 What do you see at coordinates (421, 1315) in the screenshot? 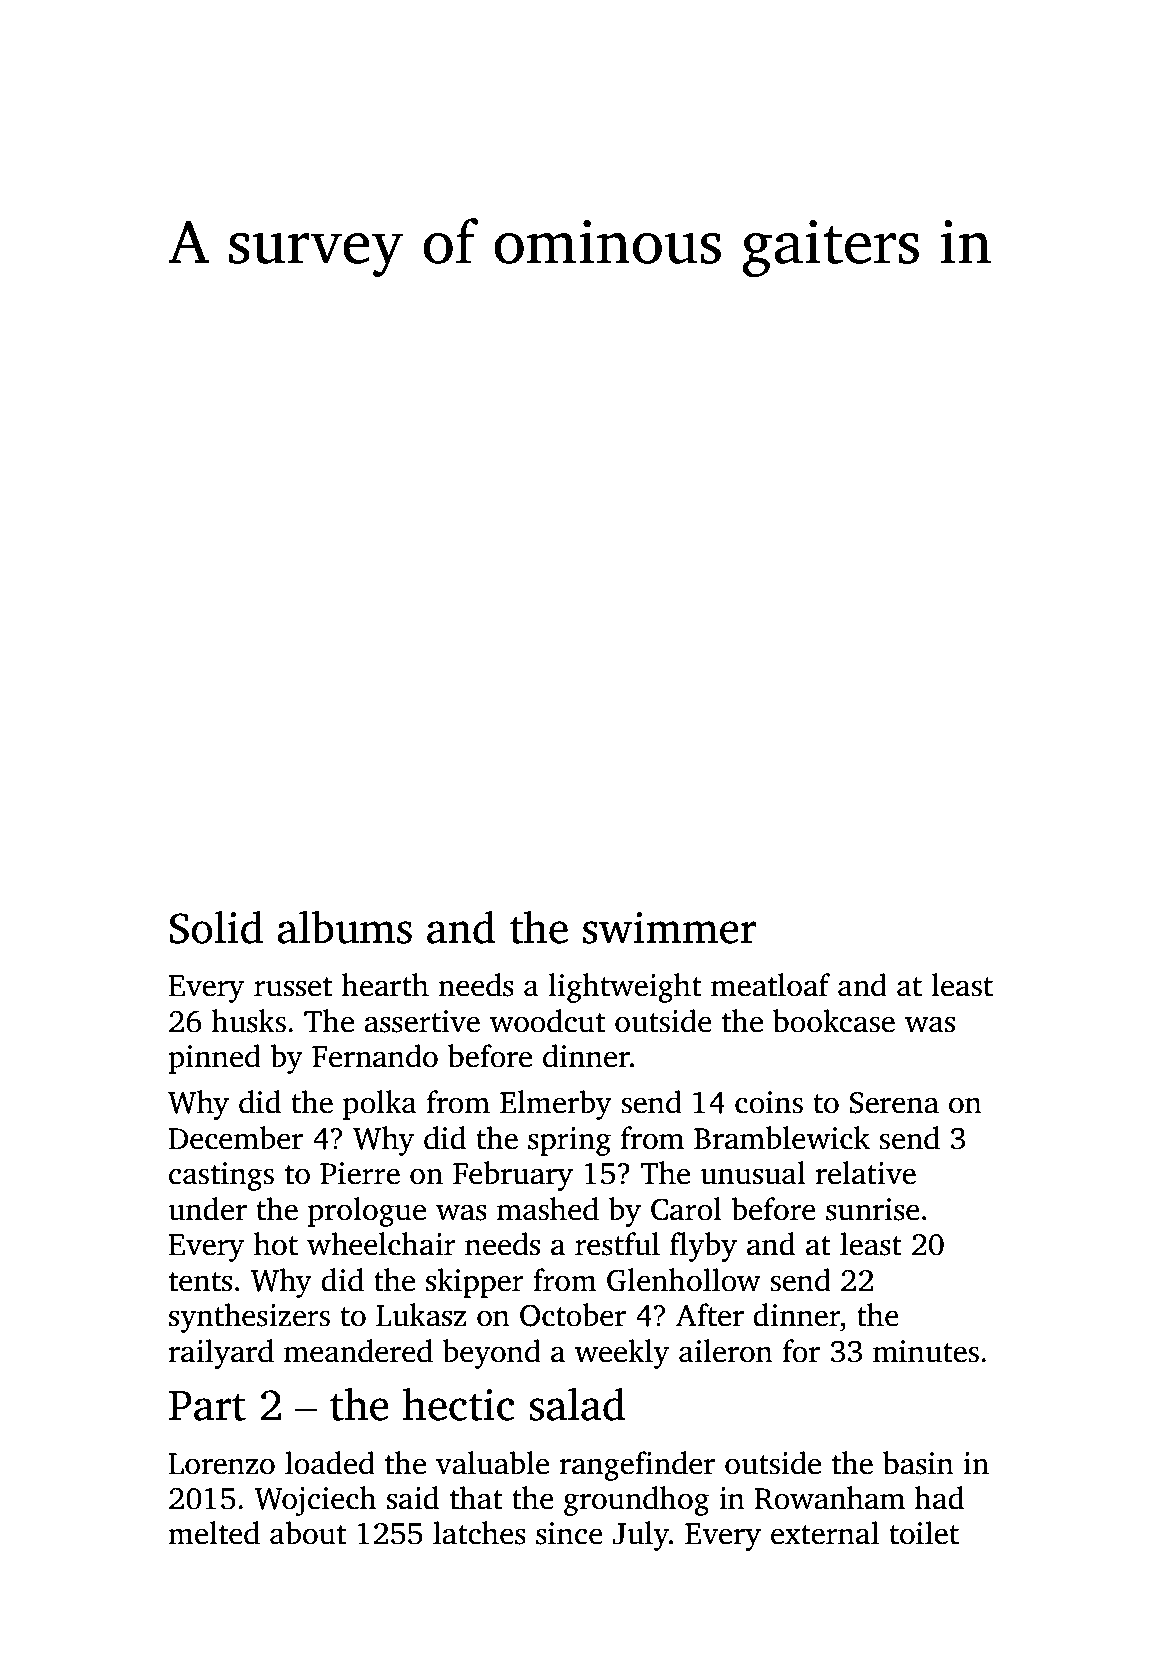
I see `Lukasz` at bounding box center [421, 1315].
